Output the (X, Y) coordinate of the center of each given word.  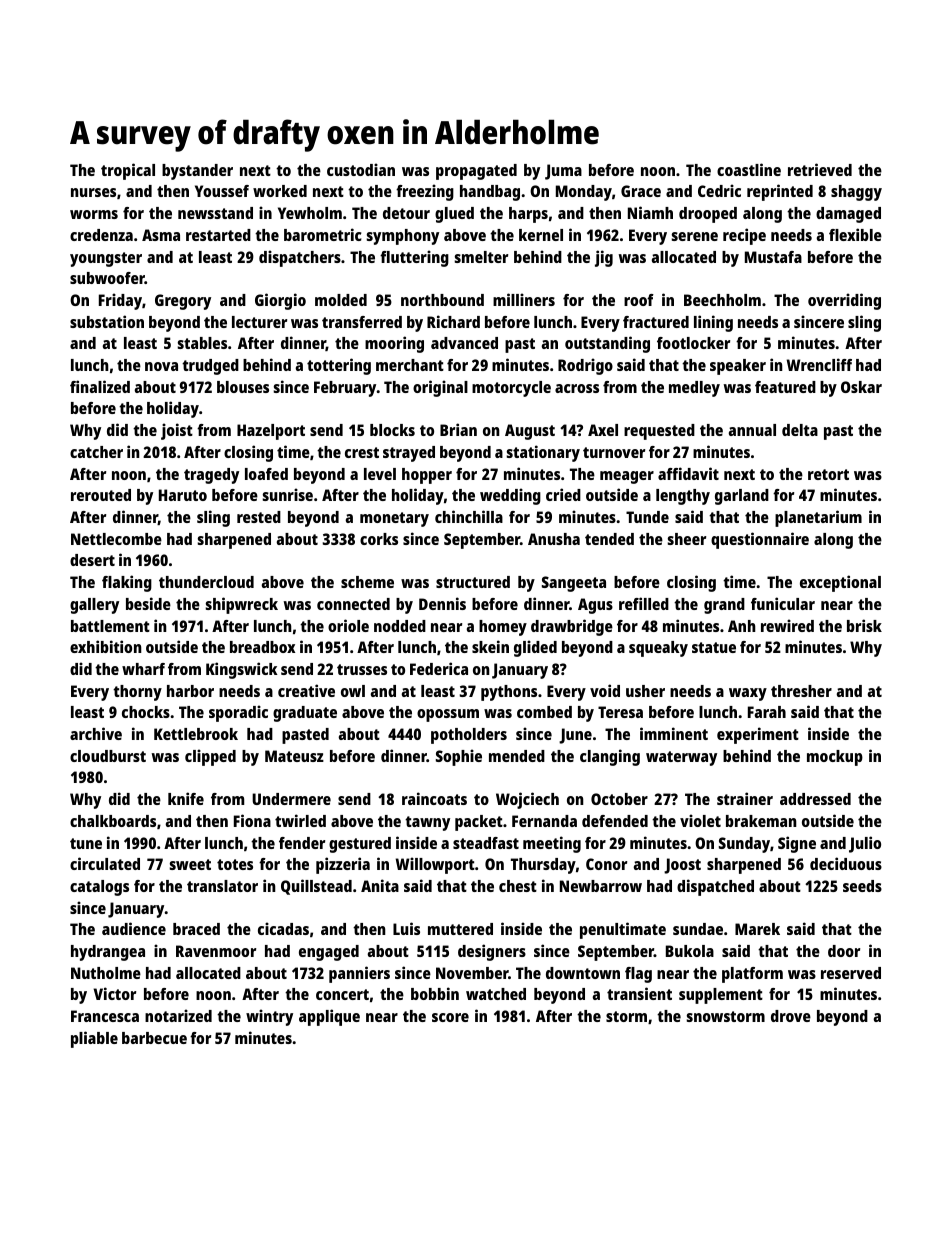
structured (473, 582)
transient (639, 993)
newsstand (215, 213)
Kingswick (242, 670)
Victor (114, 993)
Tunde (647, 517)
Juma (563, 172)
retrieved (820, 169)
